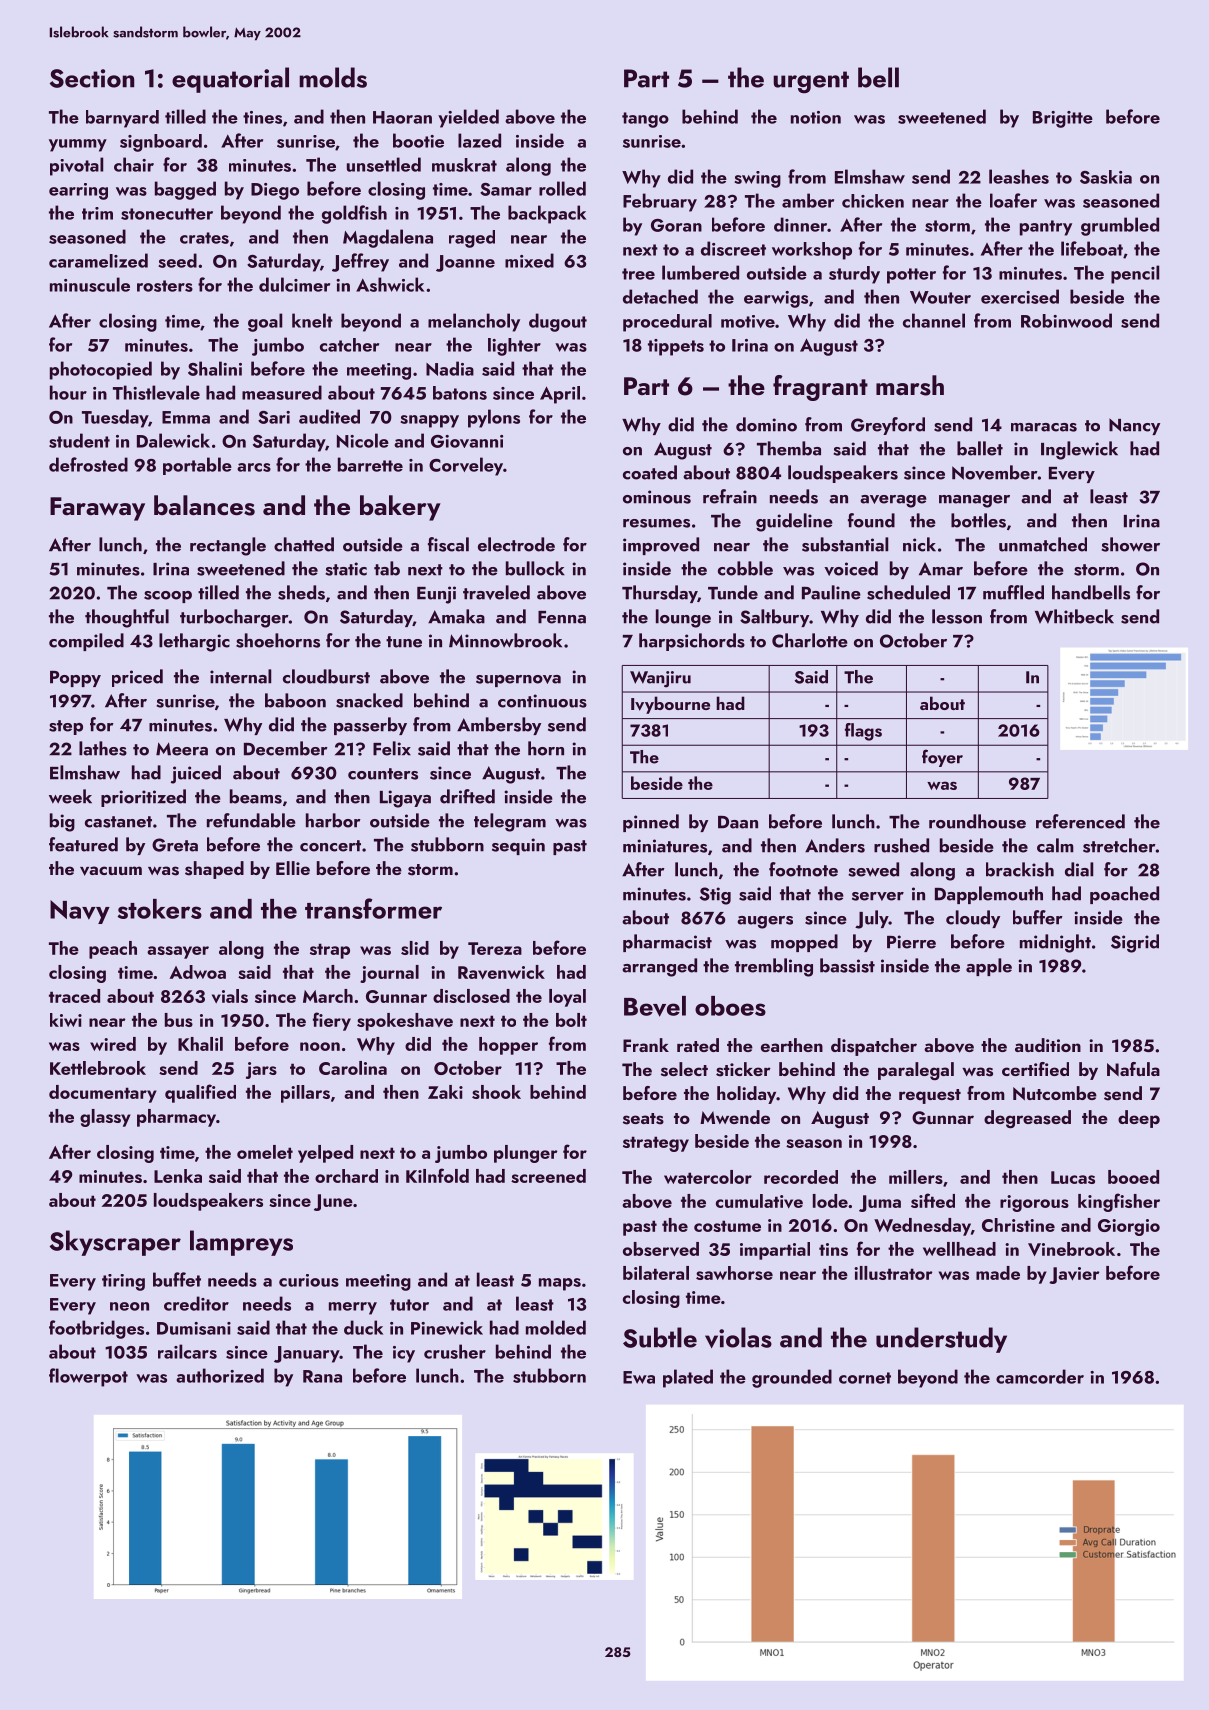 Image resolution: width=1209 pixels, height=1710 pixels. Describe the element at coordinates (700, 272) in the document. I see `lumbered` at that location.
